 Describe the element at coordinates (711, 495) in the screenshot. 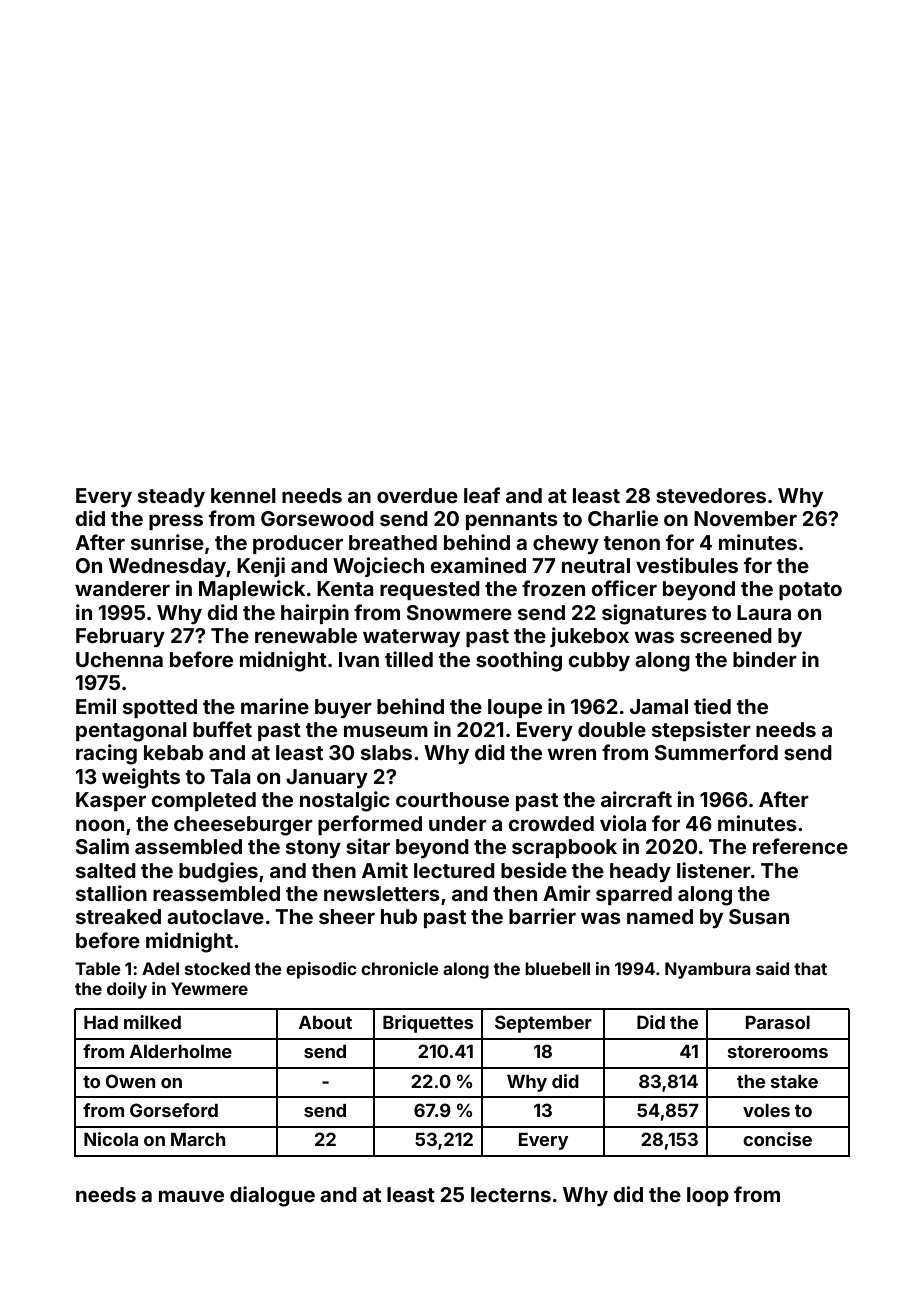

I see `stevedores` at that location.
